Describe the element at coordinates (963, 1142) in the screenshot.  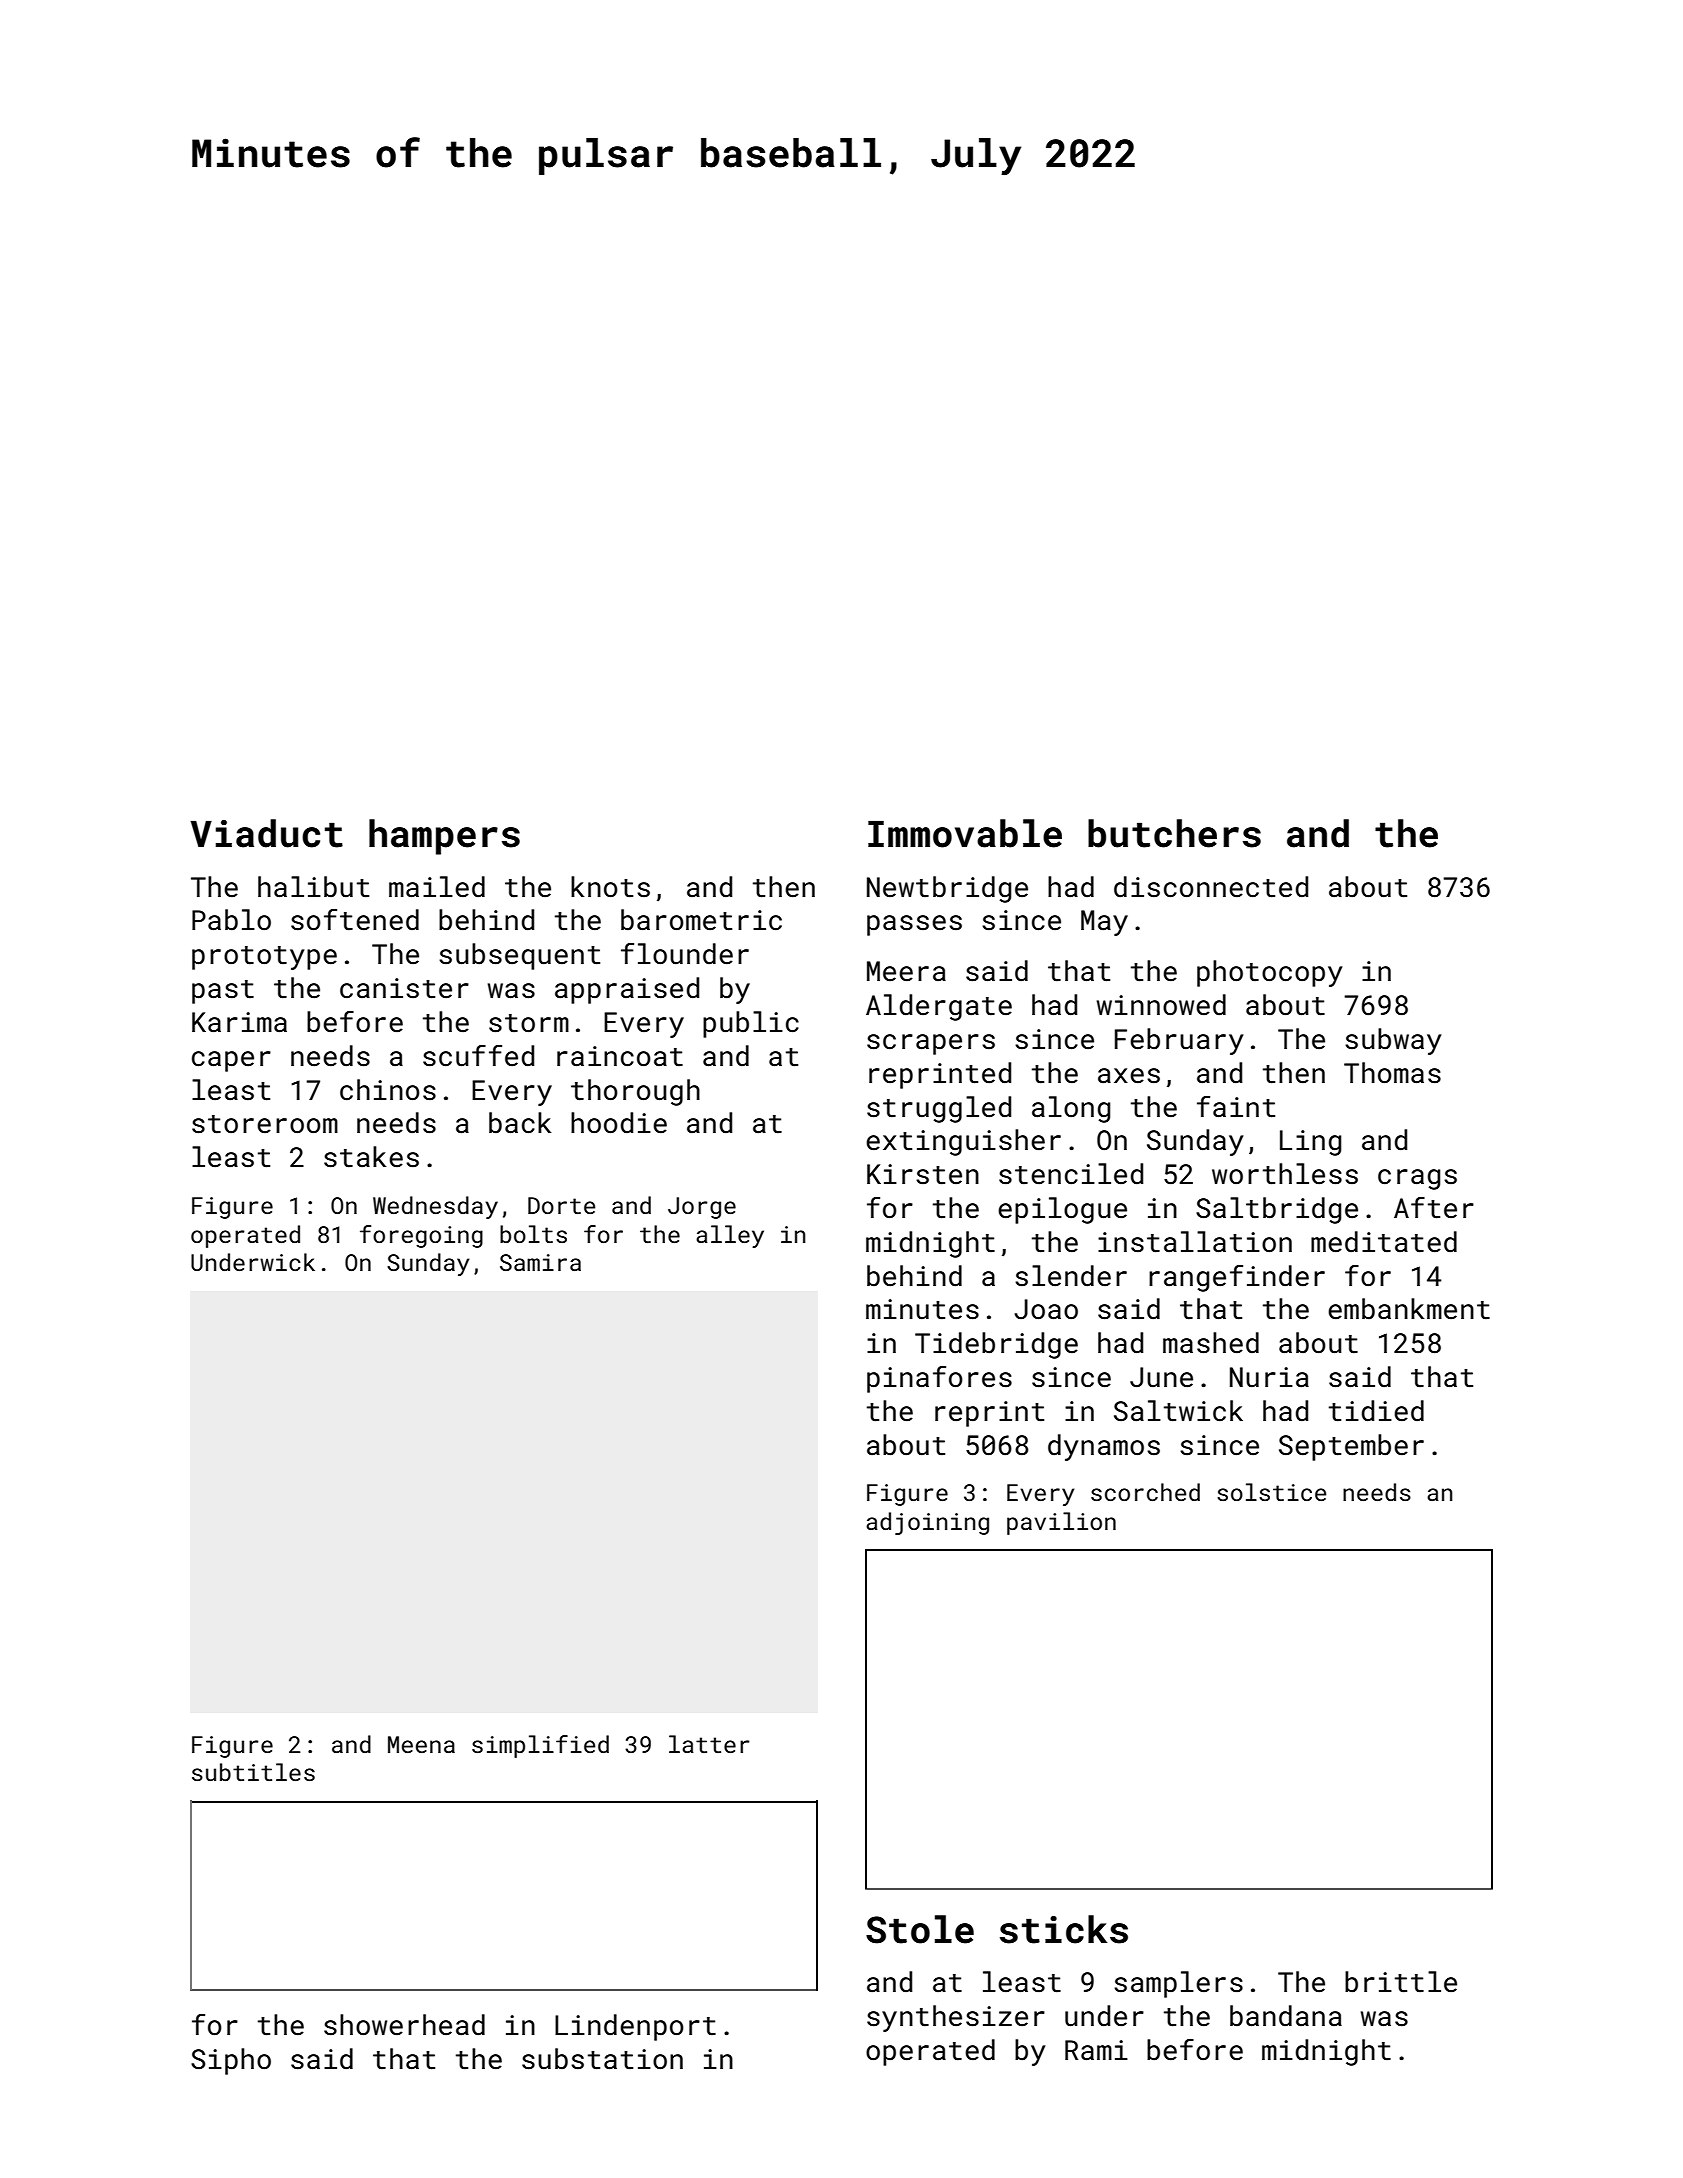
I see `extinguisher` at that location.
